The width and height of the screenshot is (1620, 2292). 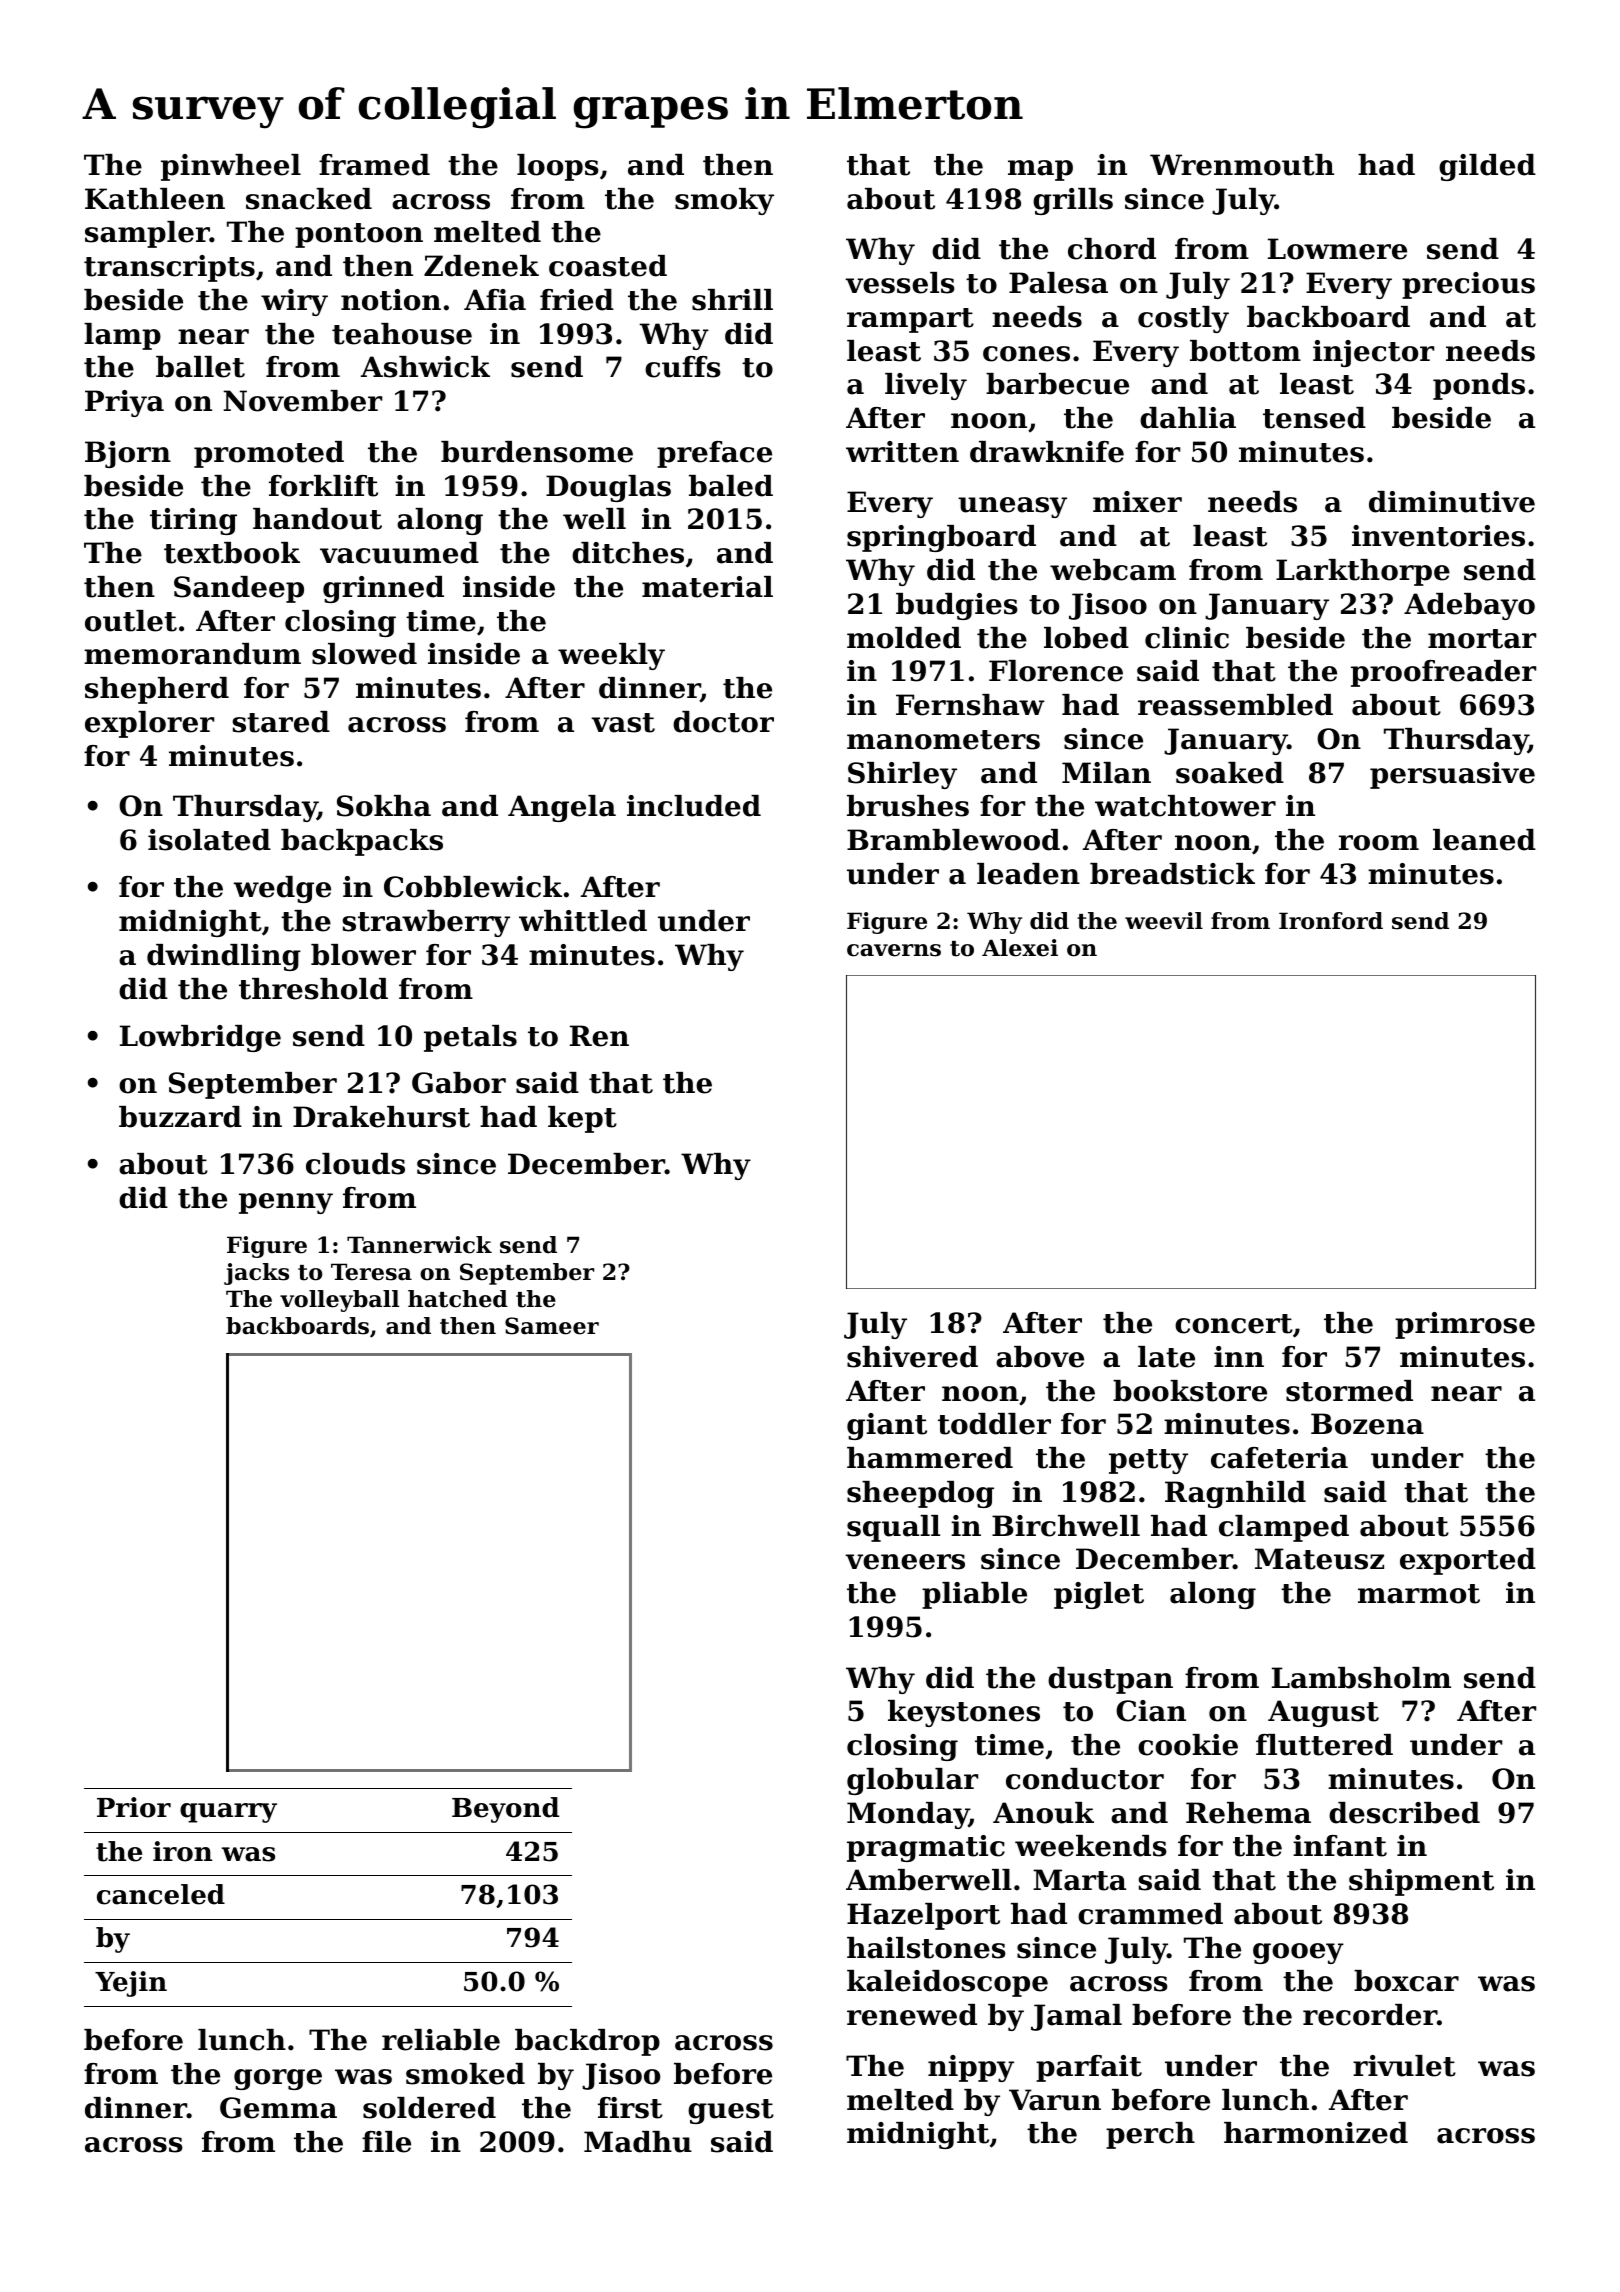 I want to click on Madhu, so click(x=638, y=2142).
